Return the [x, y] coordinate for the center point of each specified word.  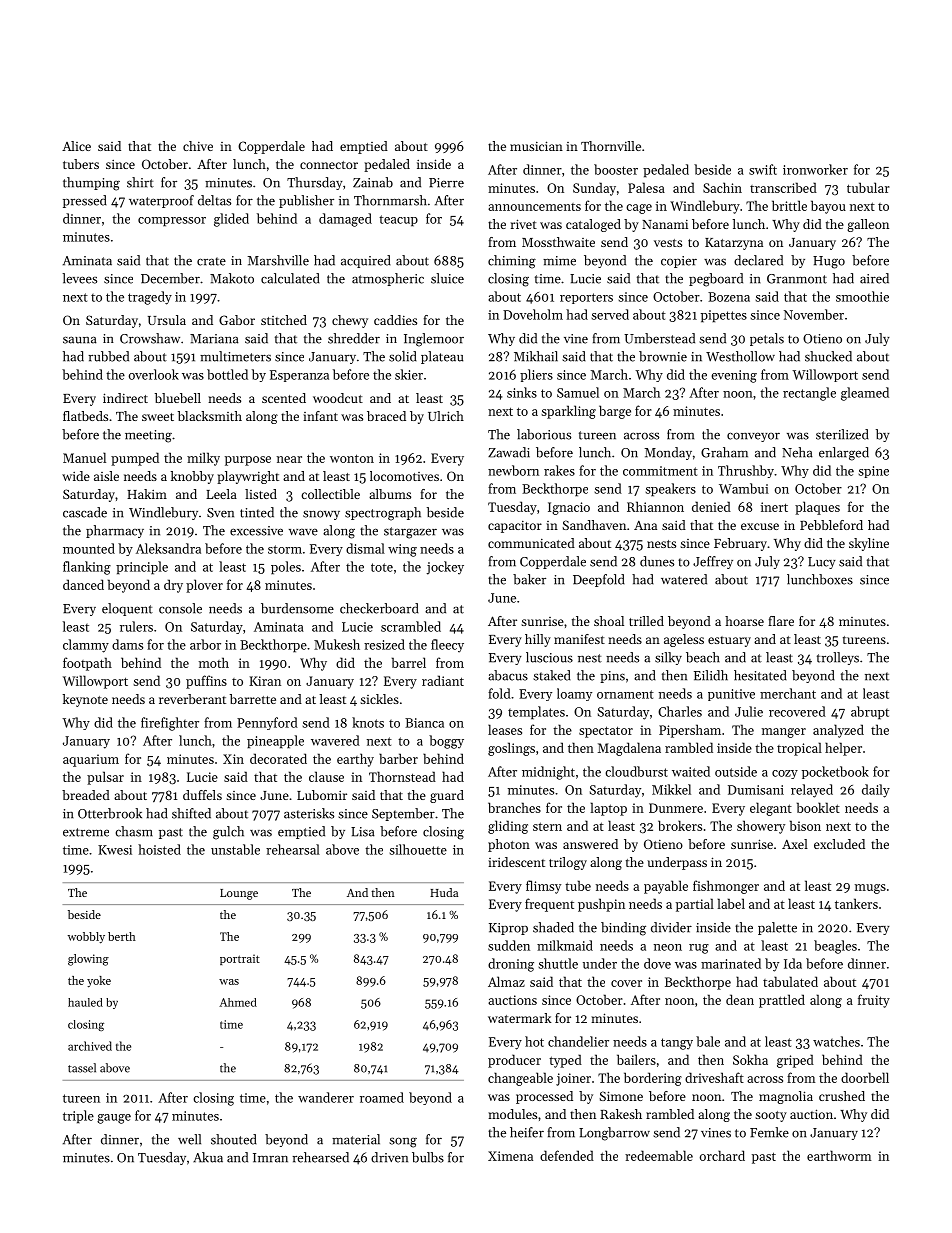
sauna [80, 340]
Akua [208, 1157]
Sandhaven [594, 525]
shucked [828, 356]
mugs [870, 889]
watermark [519, 1018]
